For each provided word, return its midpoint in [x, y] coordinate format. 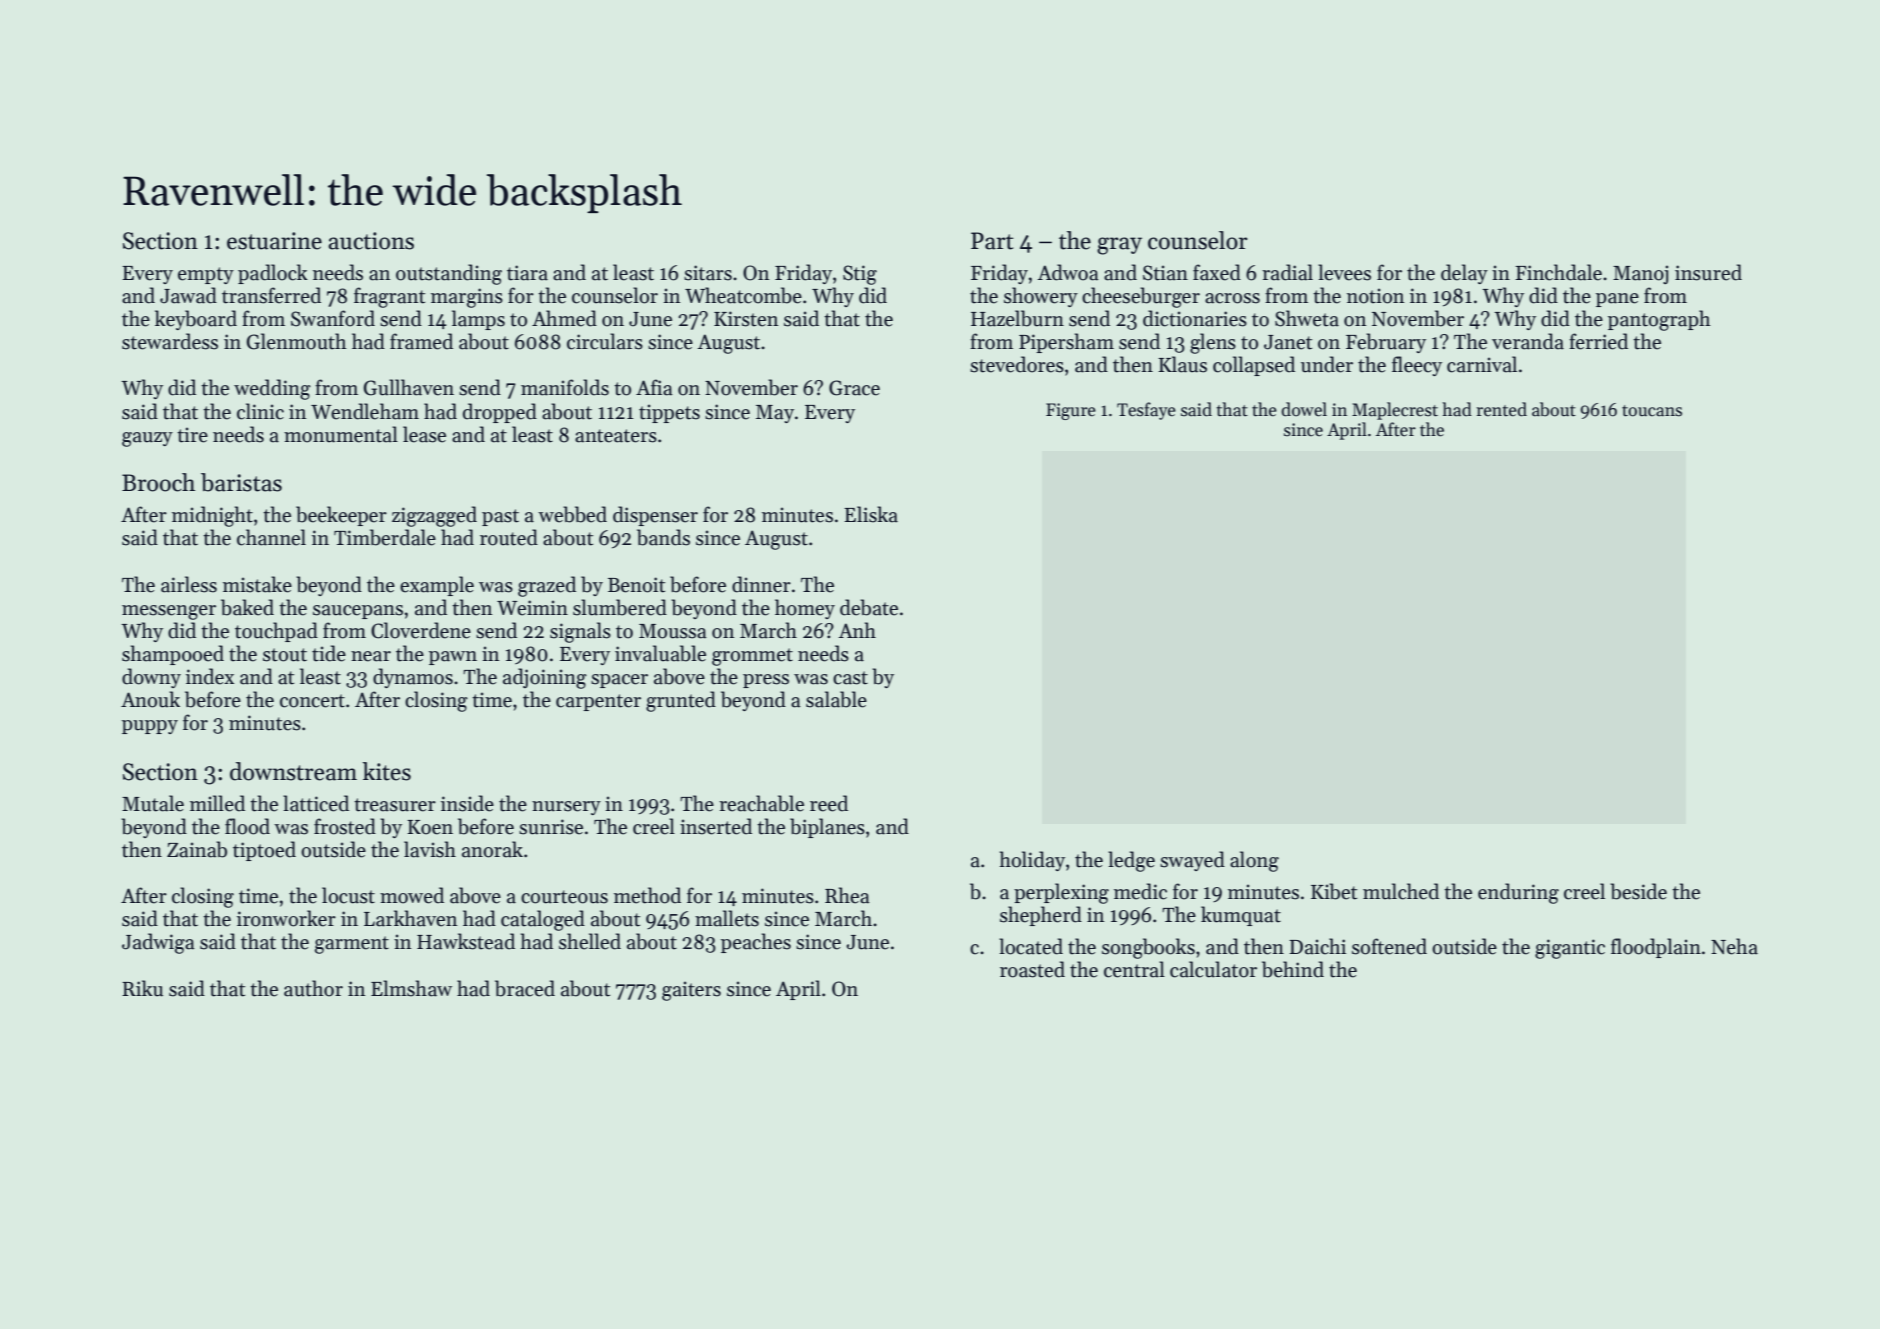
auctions [371, 241]
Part [992, 241]
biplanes [827, 828]
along [1254, 861]
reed [829, 803]
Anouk [150, 699]
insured [1708, 272]
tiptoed [264, 851]
